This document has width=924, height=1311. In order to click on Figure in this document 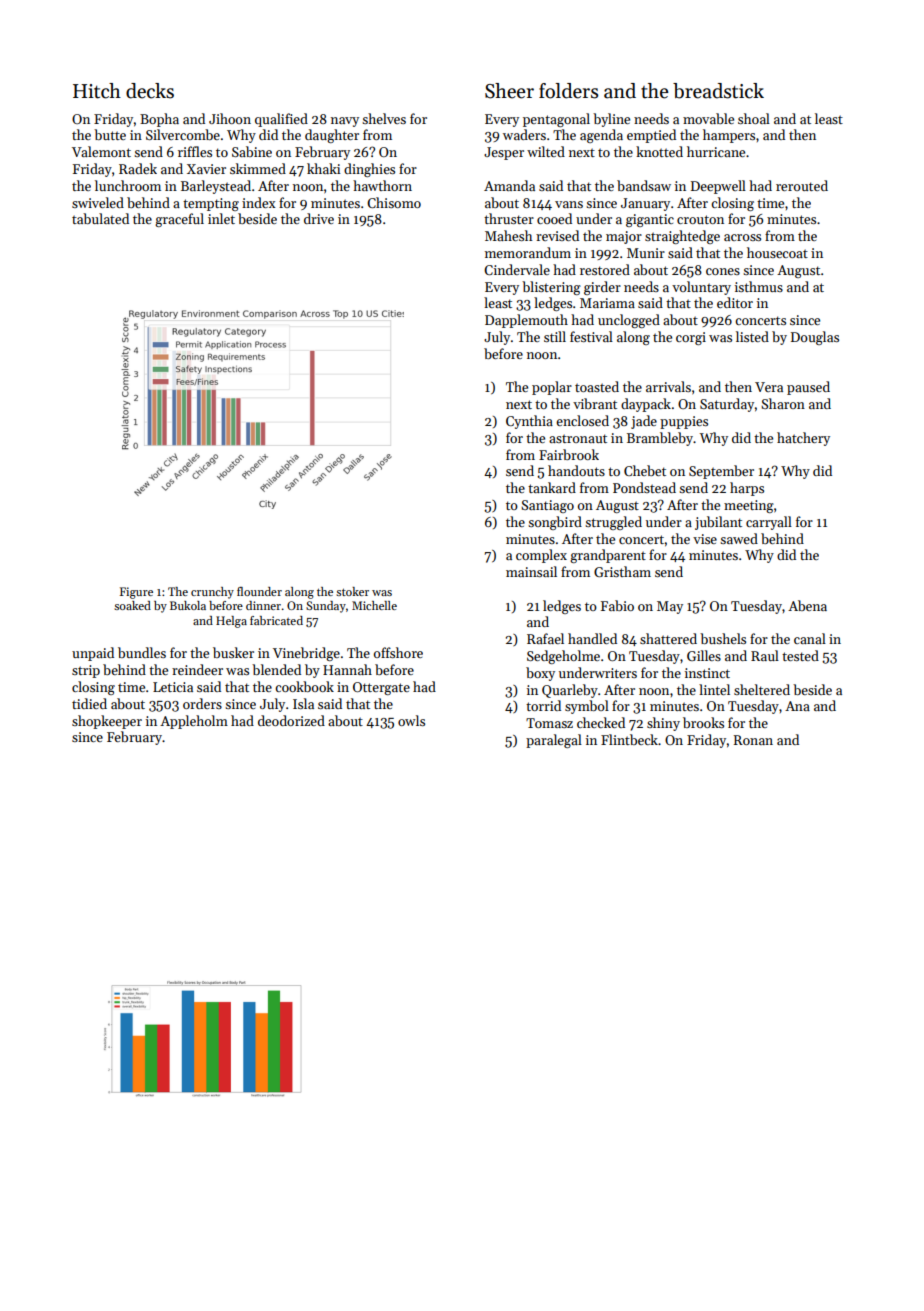, I will do `click(136, 593)`.
